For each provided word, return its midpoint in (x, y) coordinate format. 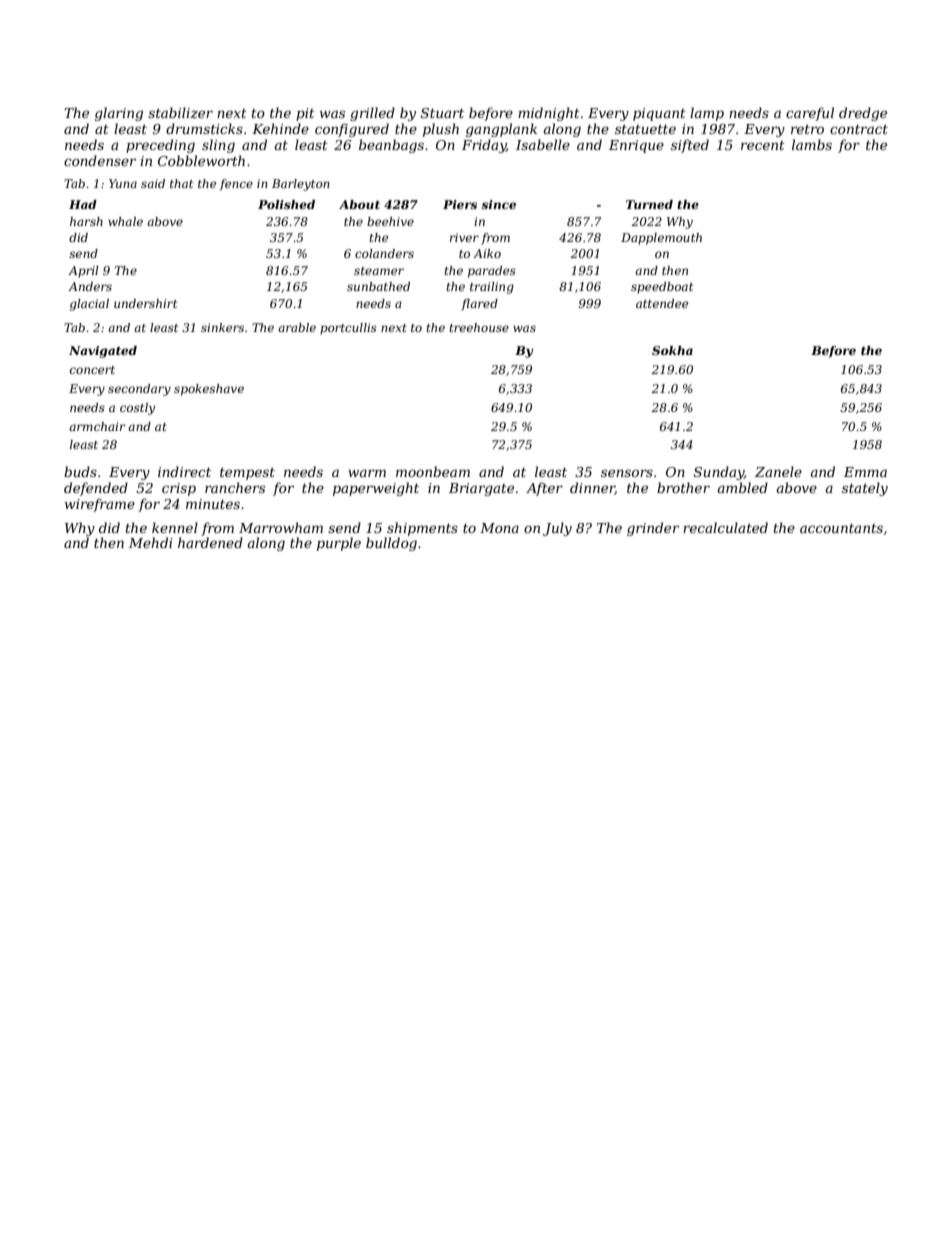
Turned (649, 204)
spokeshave (209, 390)
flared (479, 305)
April (83, 272)
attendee (662, 303)
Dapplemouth (661, 239)
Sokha (672, 350)
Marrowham (281, 527)
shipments (422, 529)
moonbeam (433, 471)
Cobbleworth (201, 160)
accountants (841, 528)
